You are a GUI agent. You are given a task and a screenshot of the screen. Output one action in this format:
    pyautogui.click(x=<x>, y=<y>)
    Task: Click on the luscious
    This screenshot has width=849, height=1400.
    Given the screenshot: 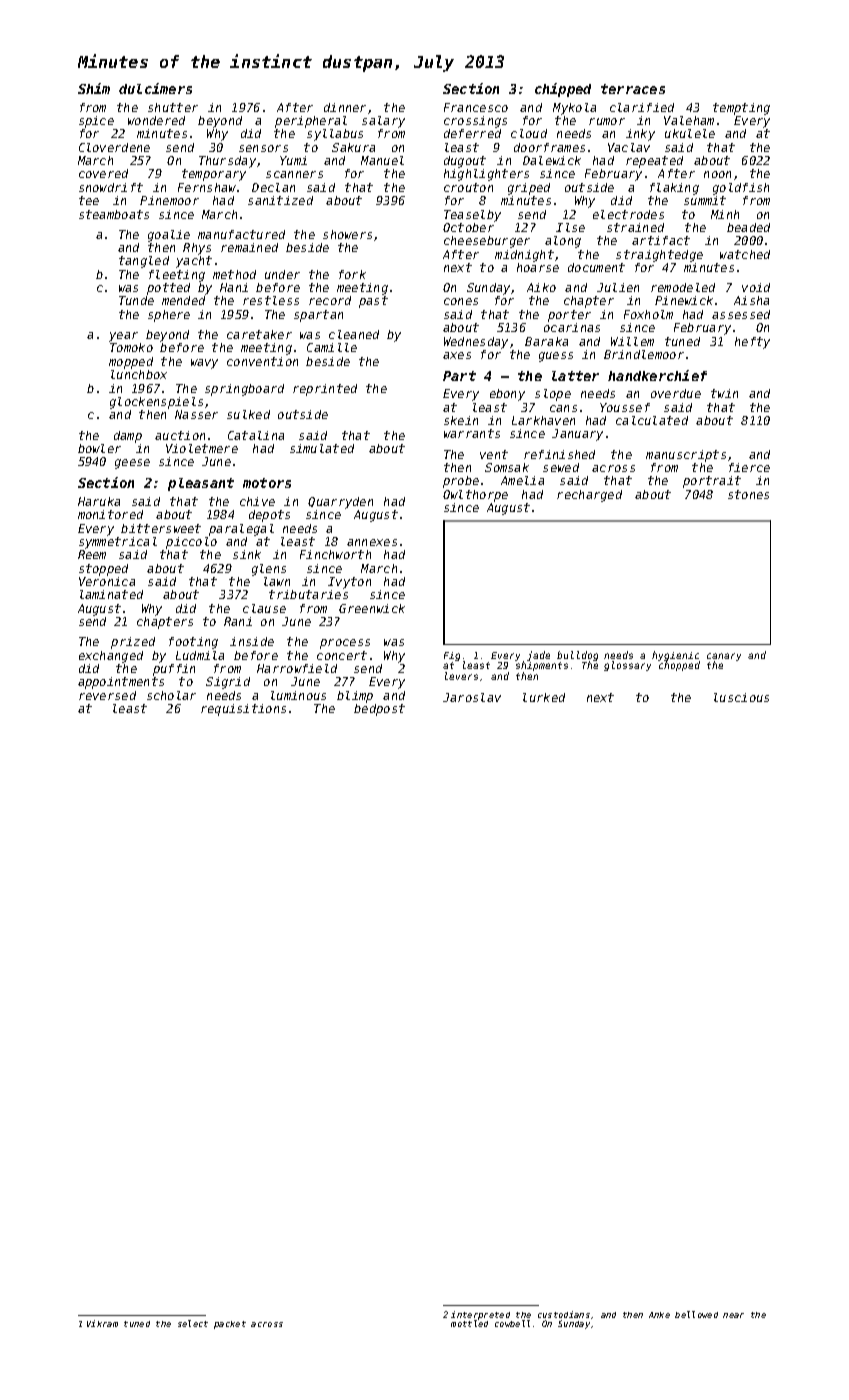 What is the action you would take?
    pyautogui.click(x=741, y=697)
